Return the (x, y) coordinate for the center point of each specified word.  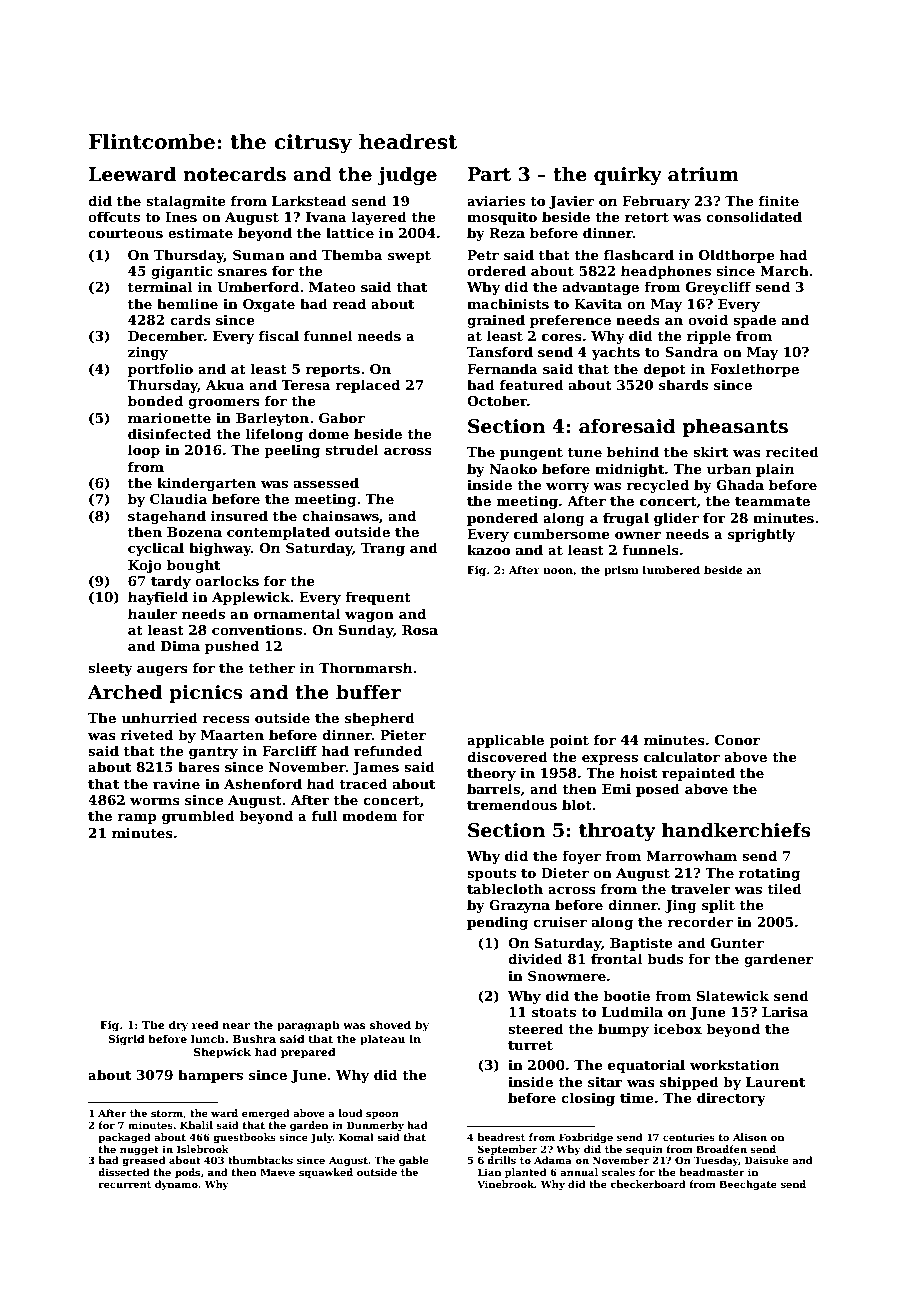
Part (489, 174)
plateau (382, 1039)
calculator (682, 756)
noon (558, 571)
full (324, 815)
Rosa (420, 630)
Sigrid (126, 1040)
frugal (626, 519)
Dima (180, 646)
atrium (703, 174)
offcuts (114, 216)
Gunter (737, 943)
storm (167, 1113)
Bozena (194, 532)
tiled (784, 888)
